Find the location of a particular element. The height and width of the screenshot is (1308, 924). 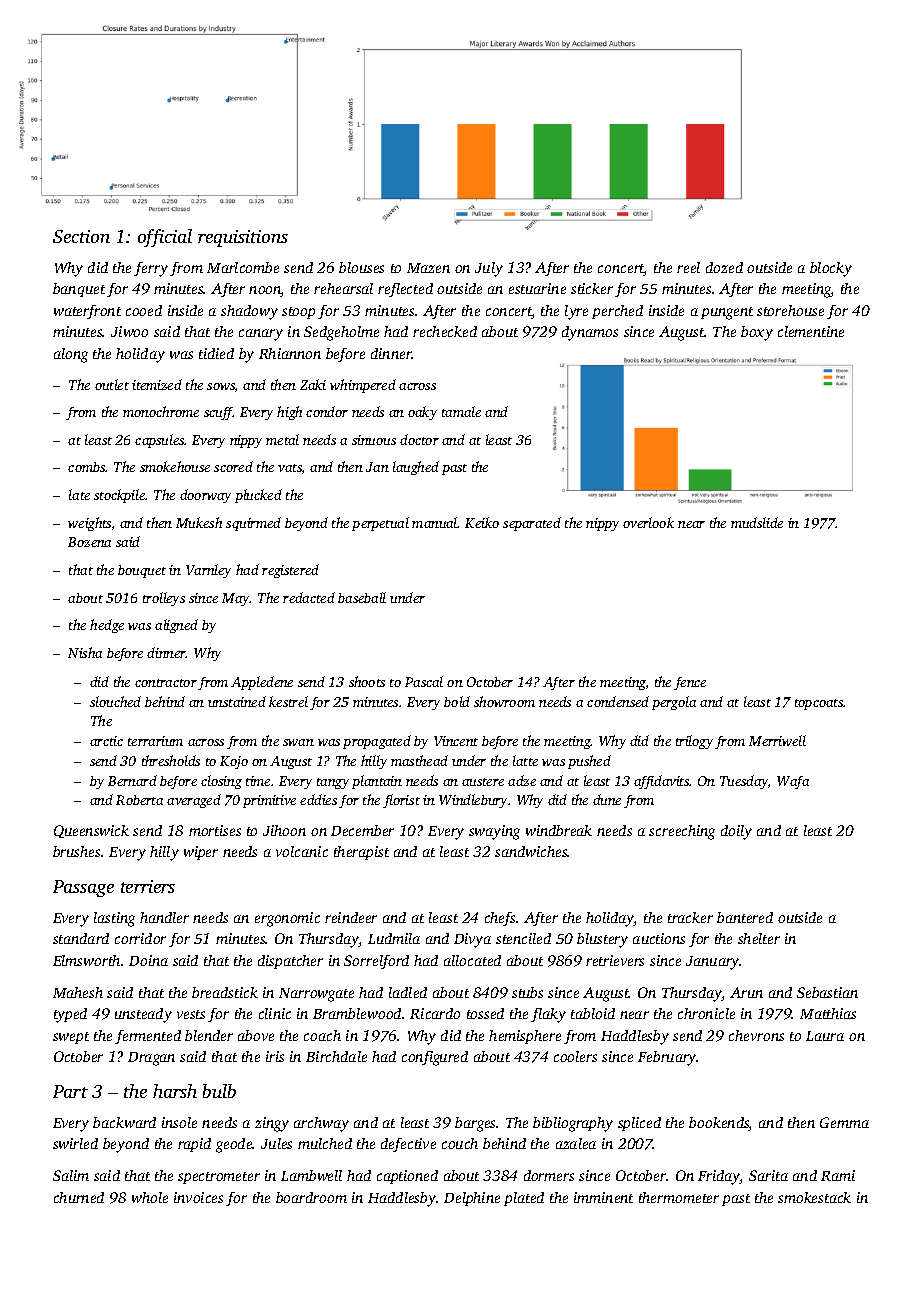

Delphine is located at coordinates (472, 1199).
